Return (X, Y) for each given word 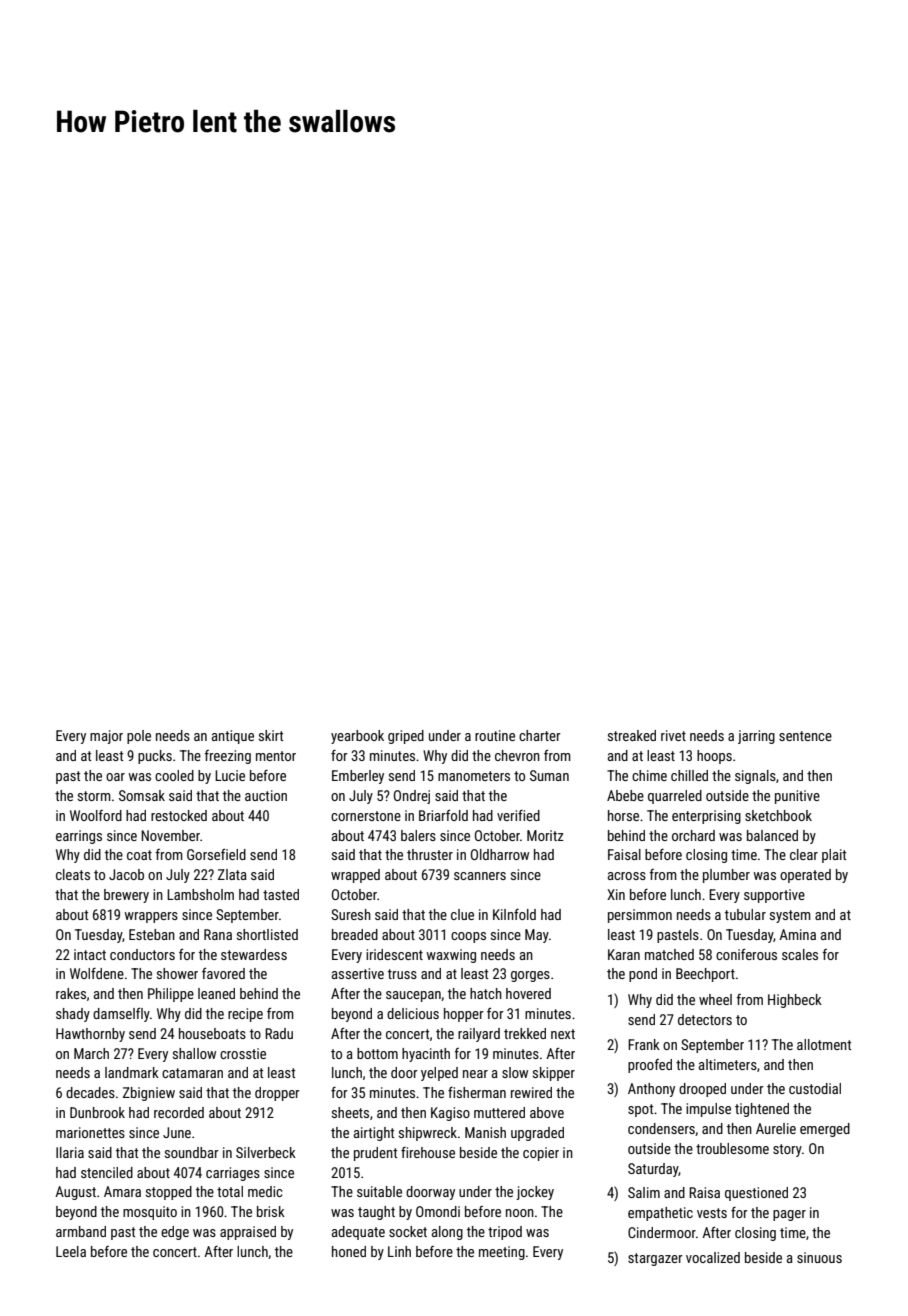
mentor (276, 756)
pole (139, 737)
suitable (379, 1191)
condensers (661, 1128)
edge (175, 1233)
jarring (756, 737)
